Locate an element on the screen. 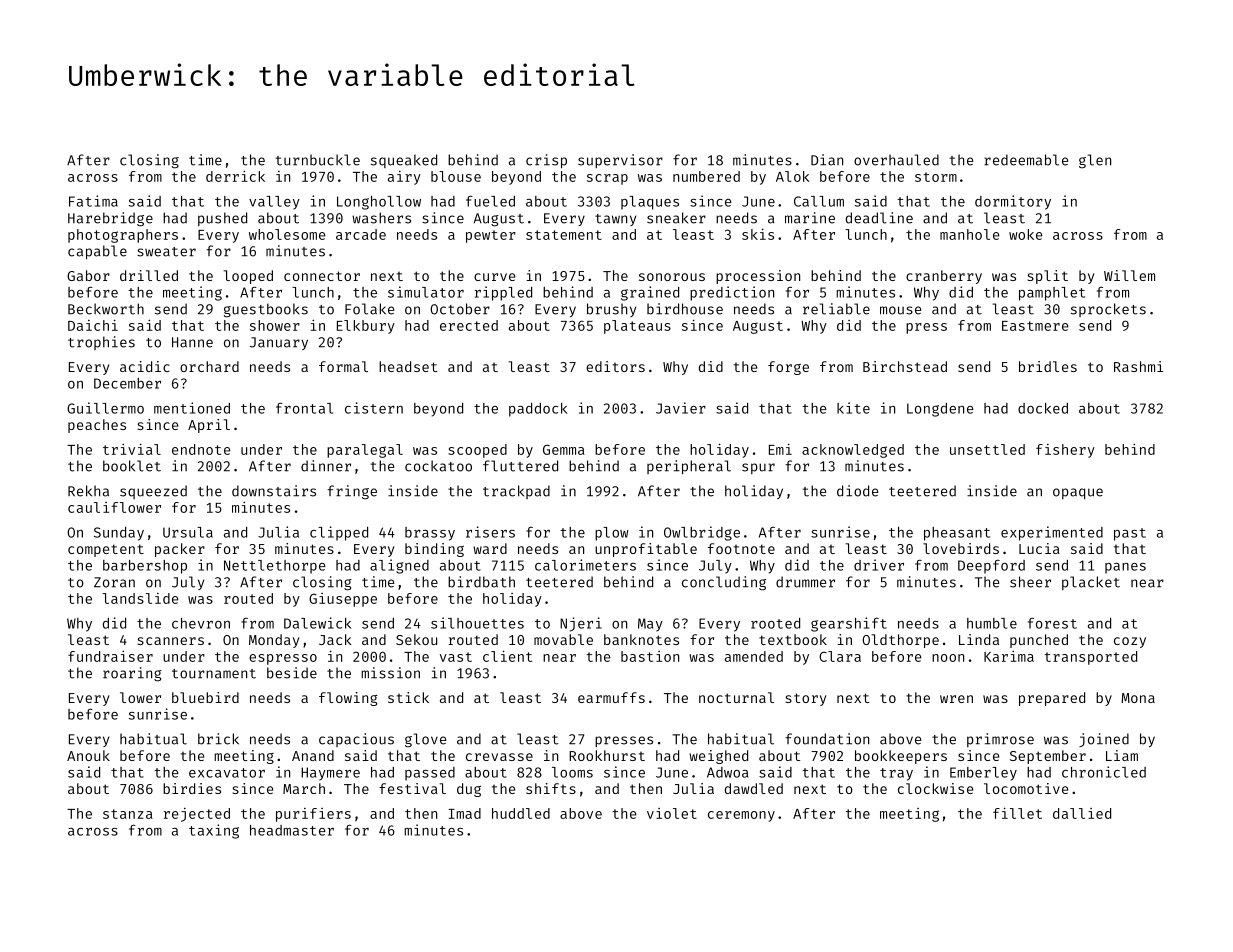 This screenshot has height=952, width=1233. supervisor is located at coordinates (620, 161).
